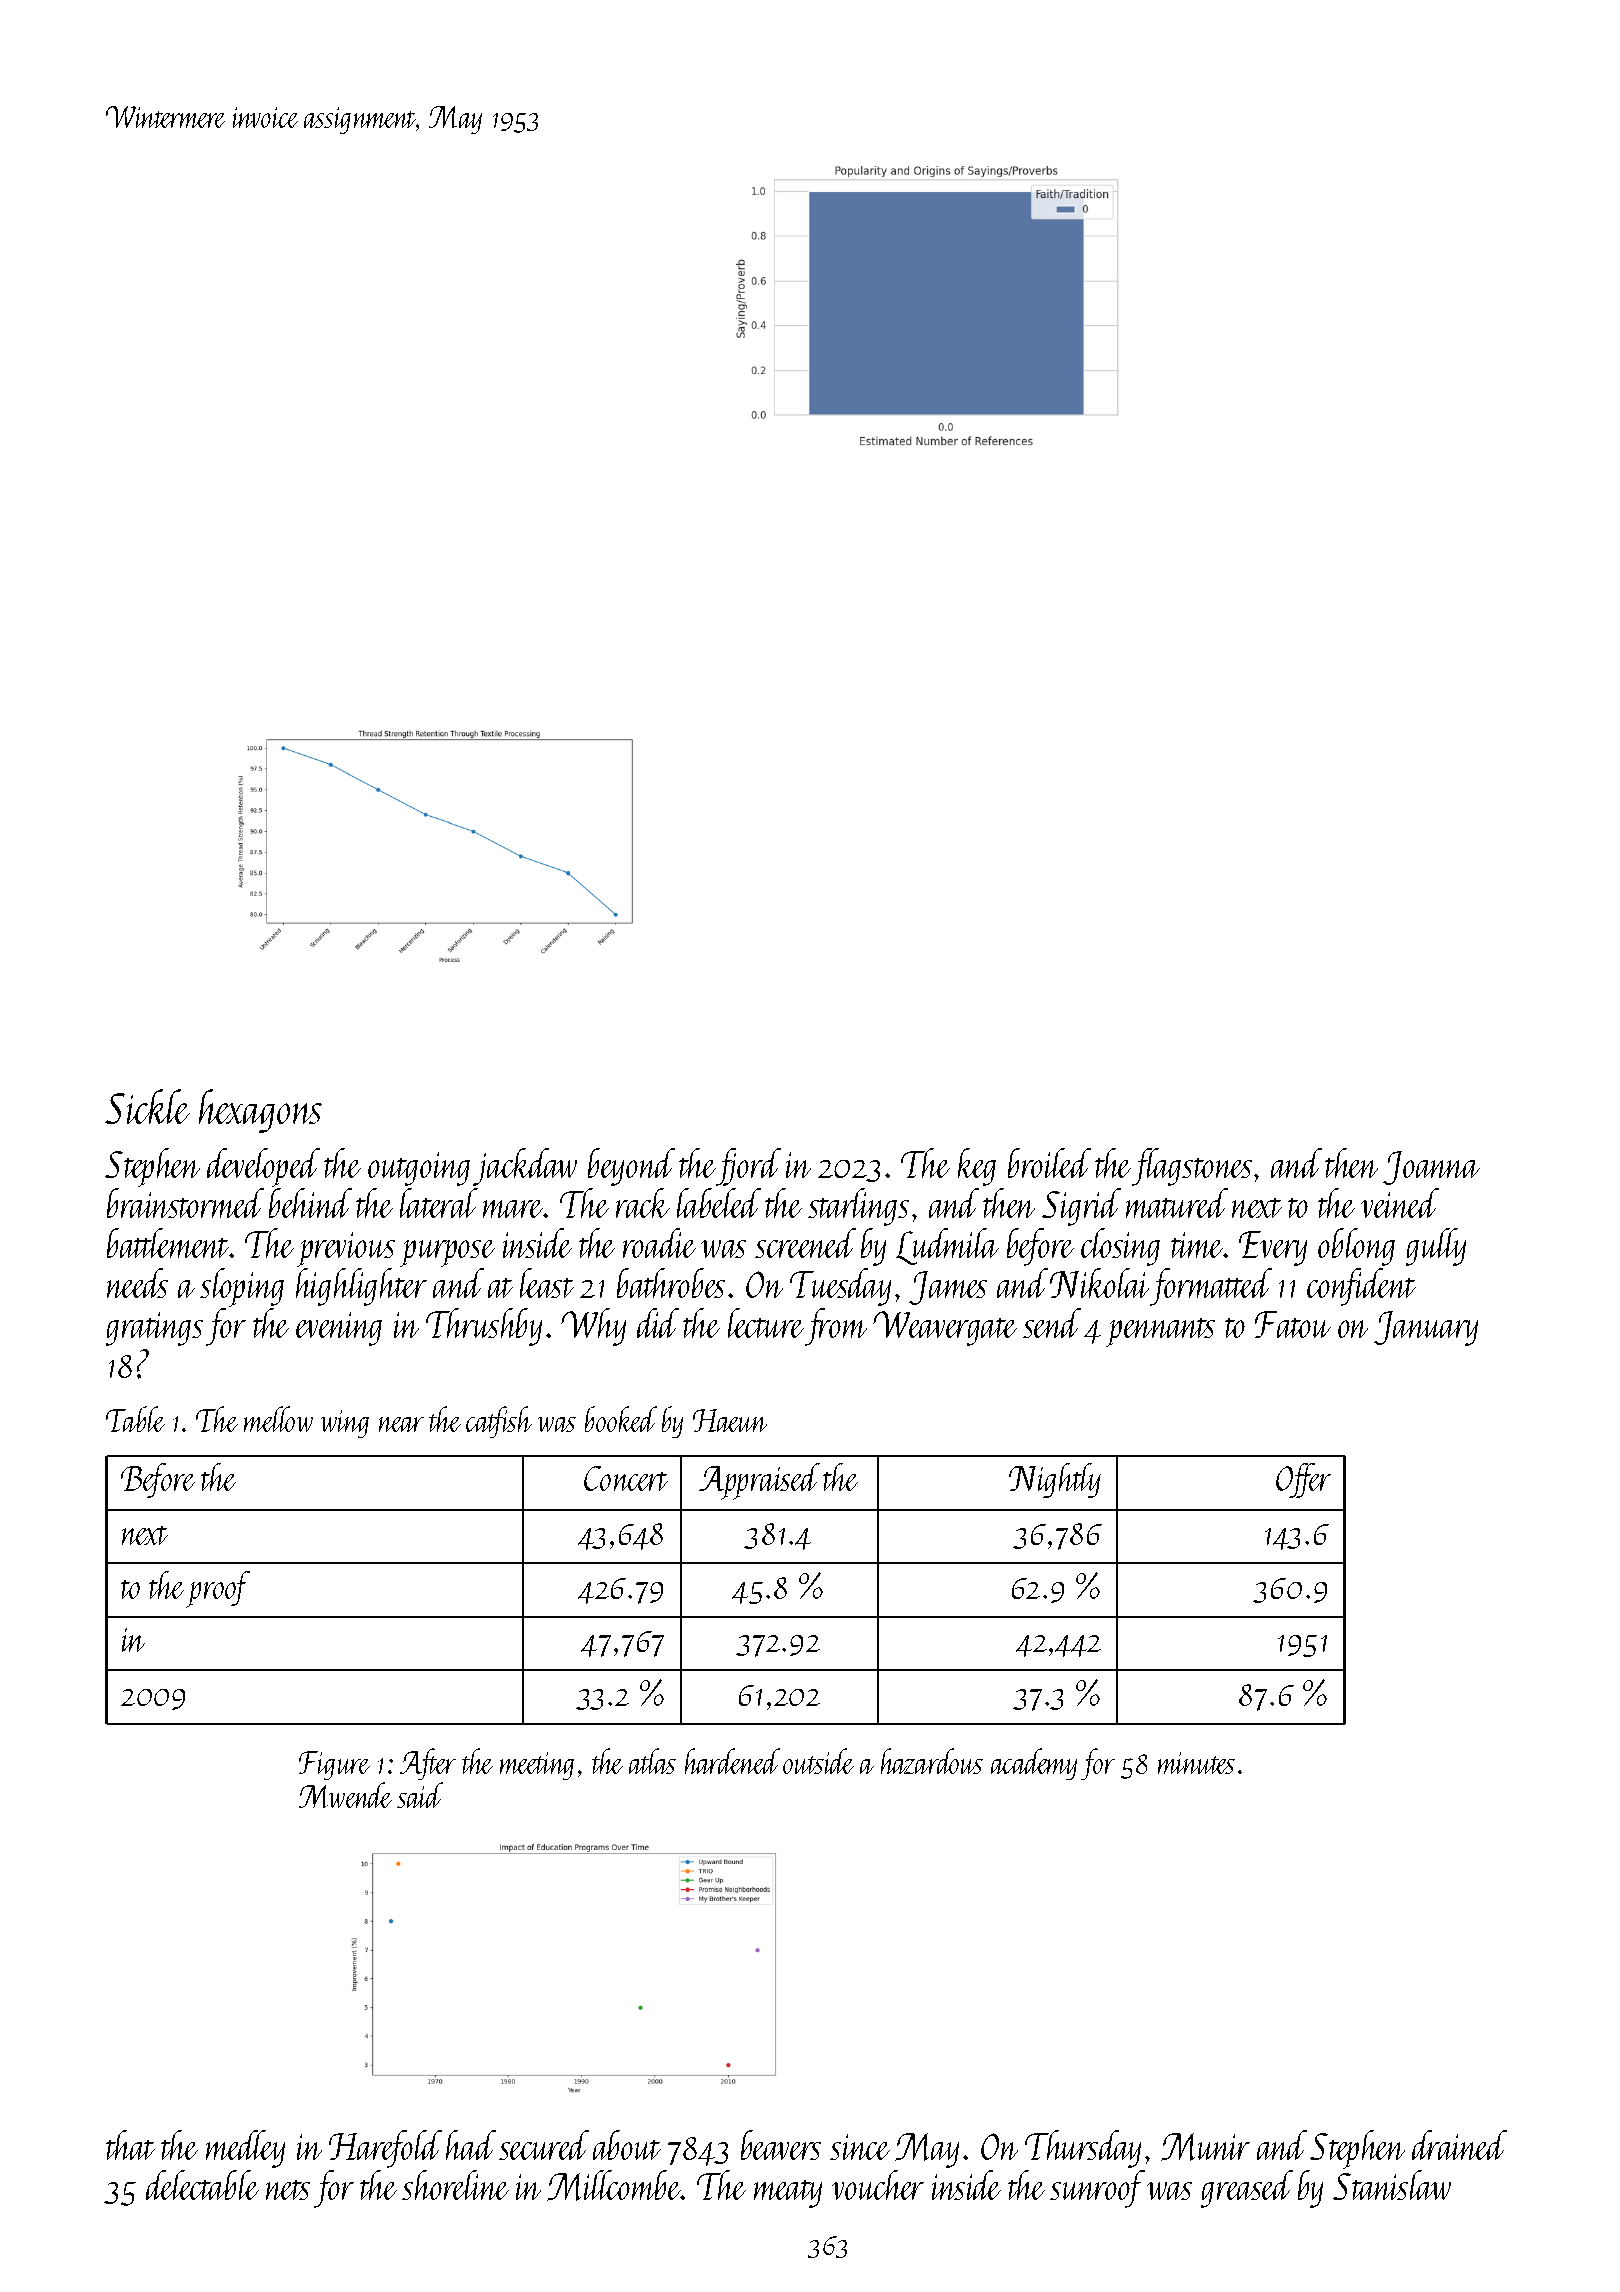  I want to click on Concert, so click(626, 1478).
